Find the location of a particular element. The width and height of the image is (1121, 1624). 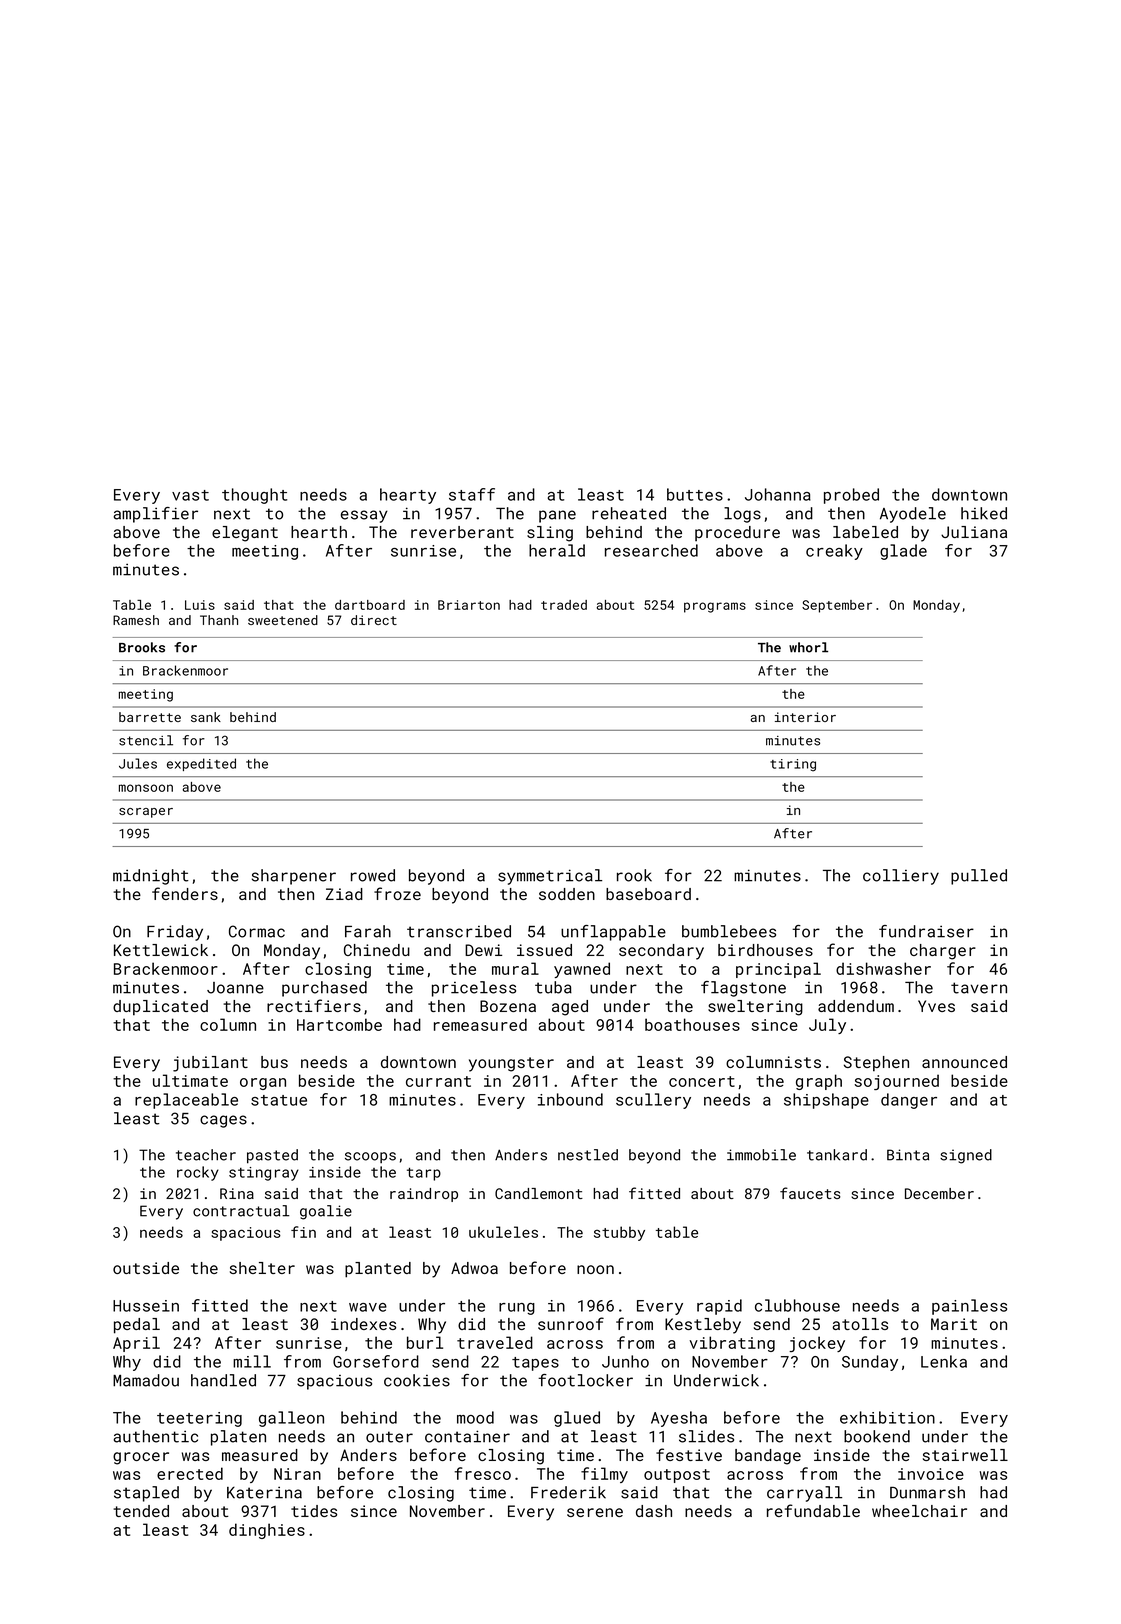

statue is located at coordinates (279, 1100).
